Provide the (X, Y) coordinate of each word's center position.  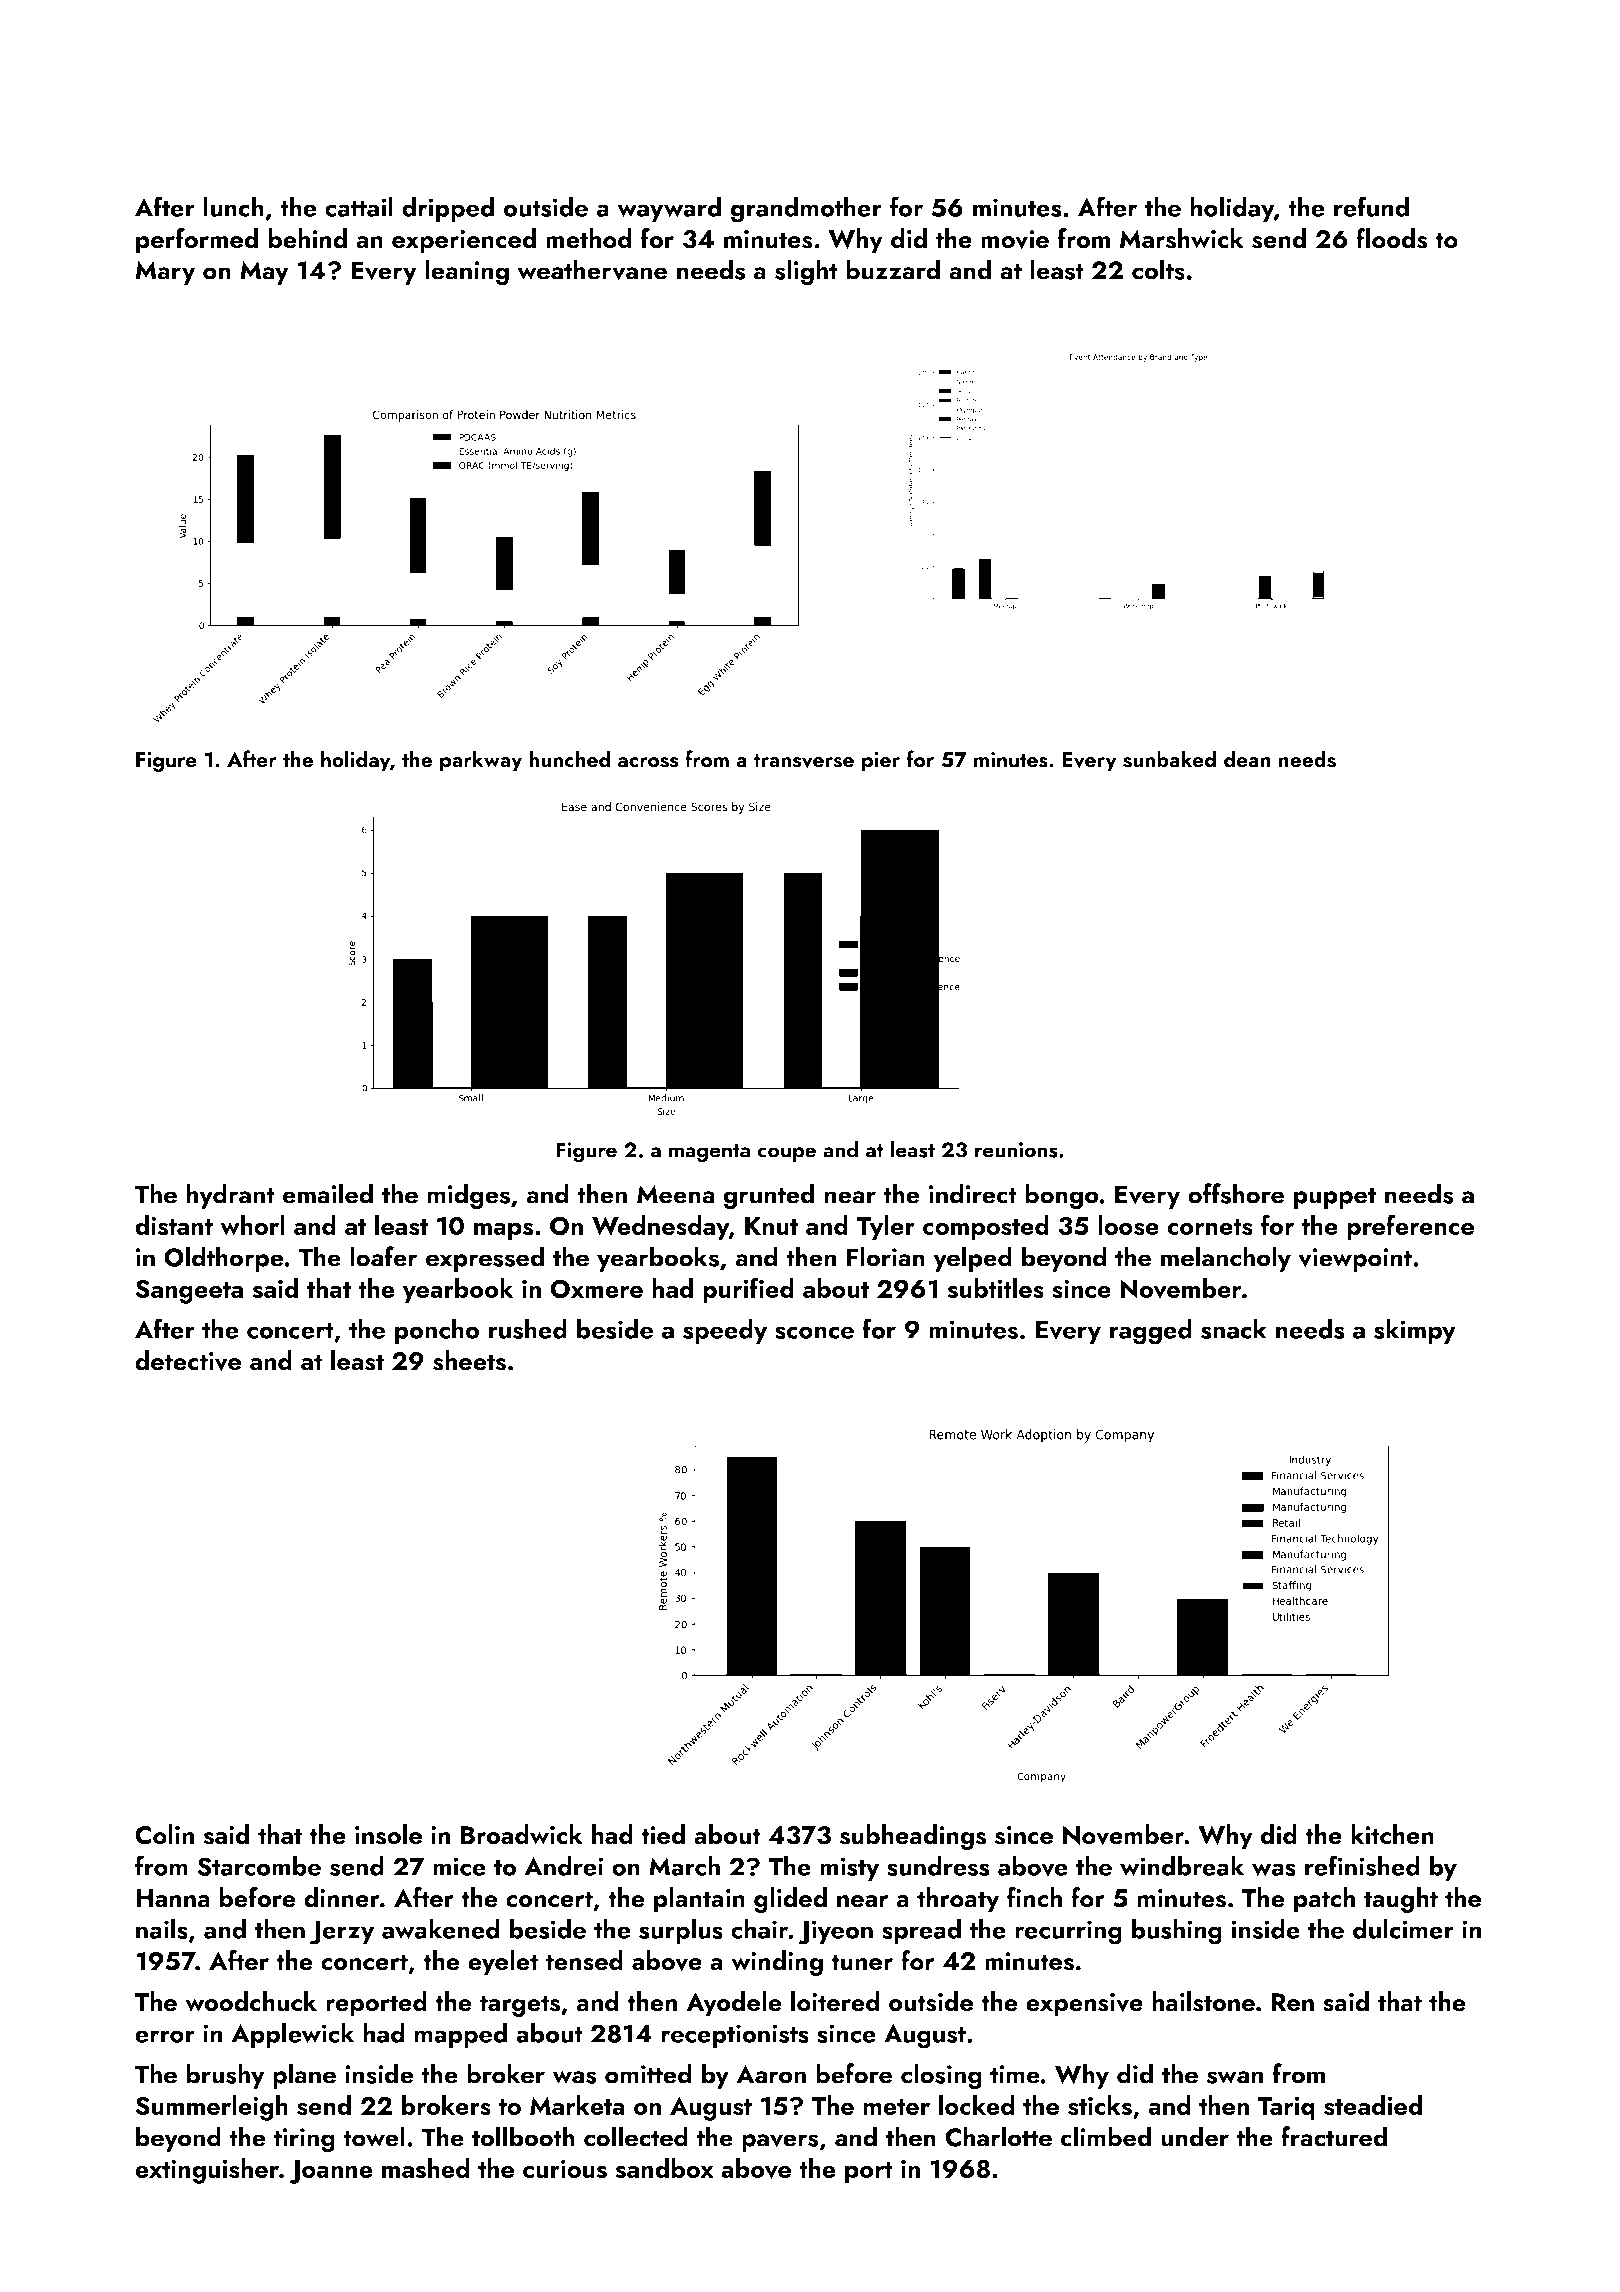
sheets (469, 1360)
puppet (1335, 1198)
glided (790, 1900)
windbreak (1182, 1865)
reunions (1016, 1150)
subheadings (913, 1837)
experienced (464, 241)
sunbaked (1169, 759)
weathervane (592, 269)
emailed (327, 1193)
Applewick (292, 2035)
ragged (1151, 1331)
